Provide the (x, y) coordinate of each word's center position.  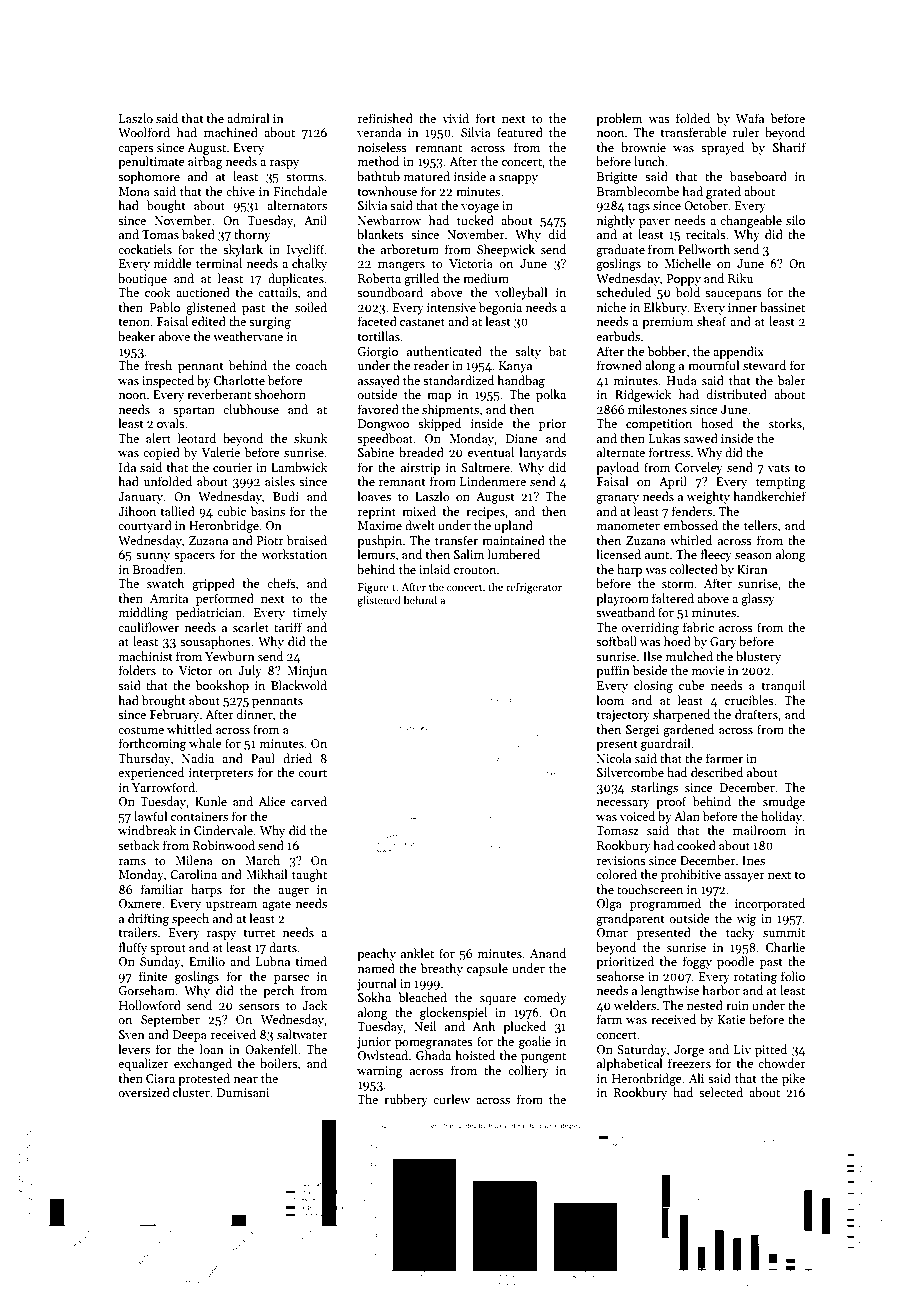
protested (204, 1079)
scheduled (623, 292)
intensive (451, 307)
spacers (194, 557)
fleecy (716, 555)
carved (309, 801)
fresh (158, 365)
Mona (134, 191)
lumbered (514, 554)
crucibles (749, 700)
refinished (385, 118)
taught (309, 875)
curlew (451, 1099)
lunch (649, 161)
